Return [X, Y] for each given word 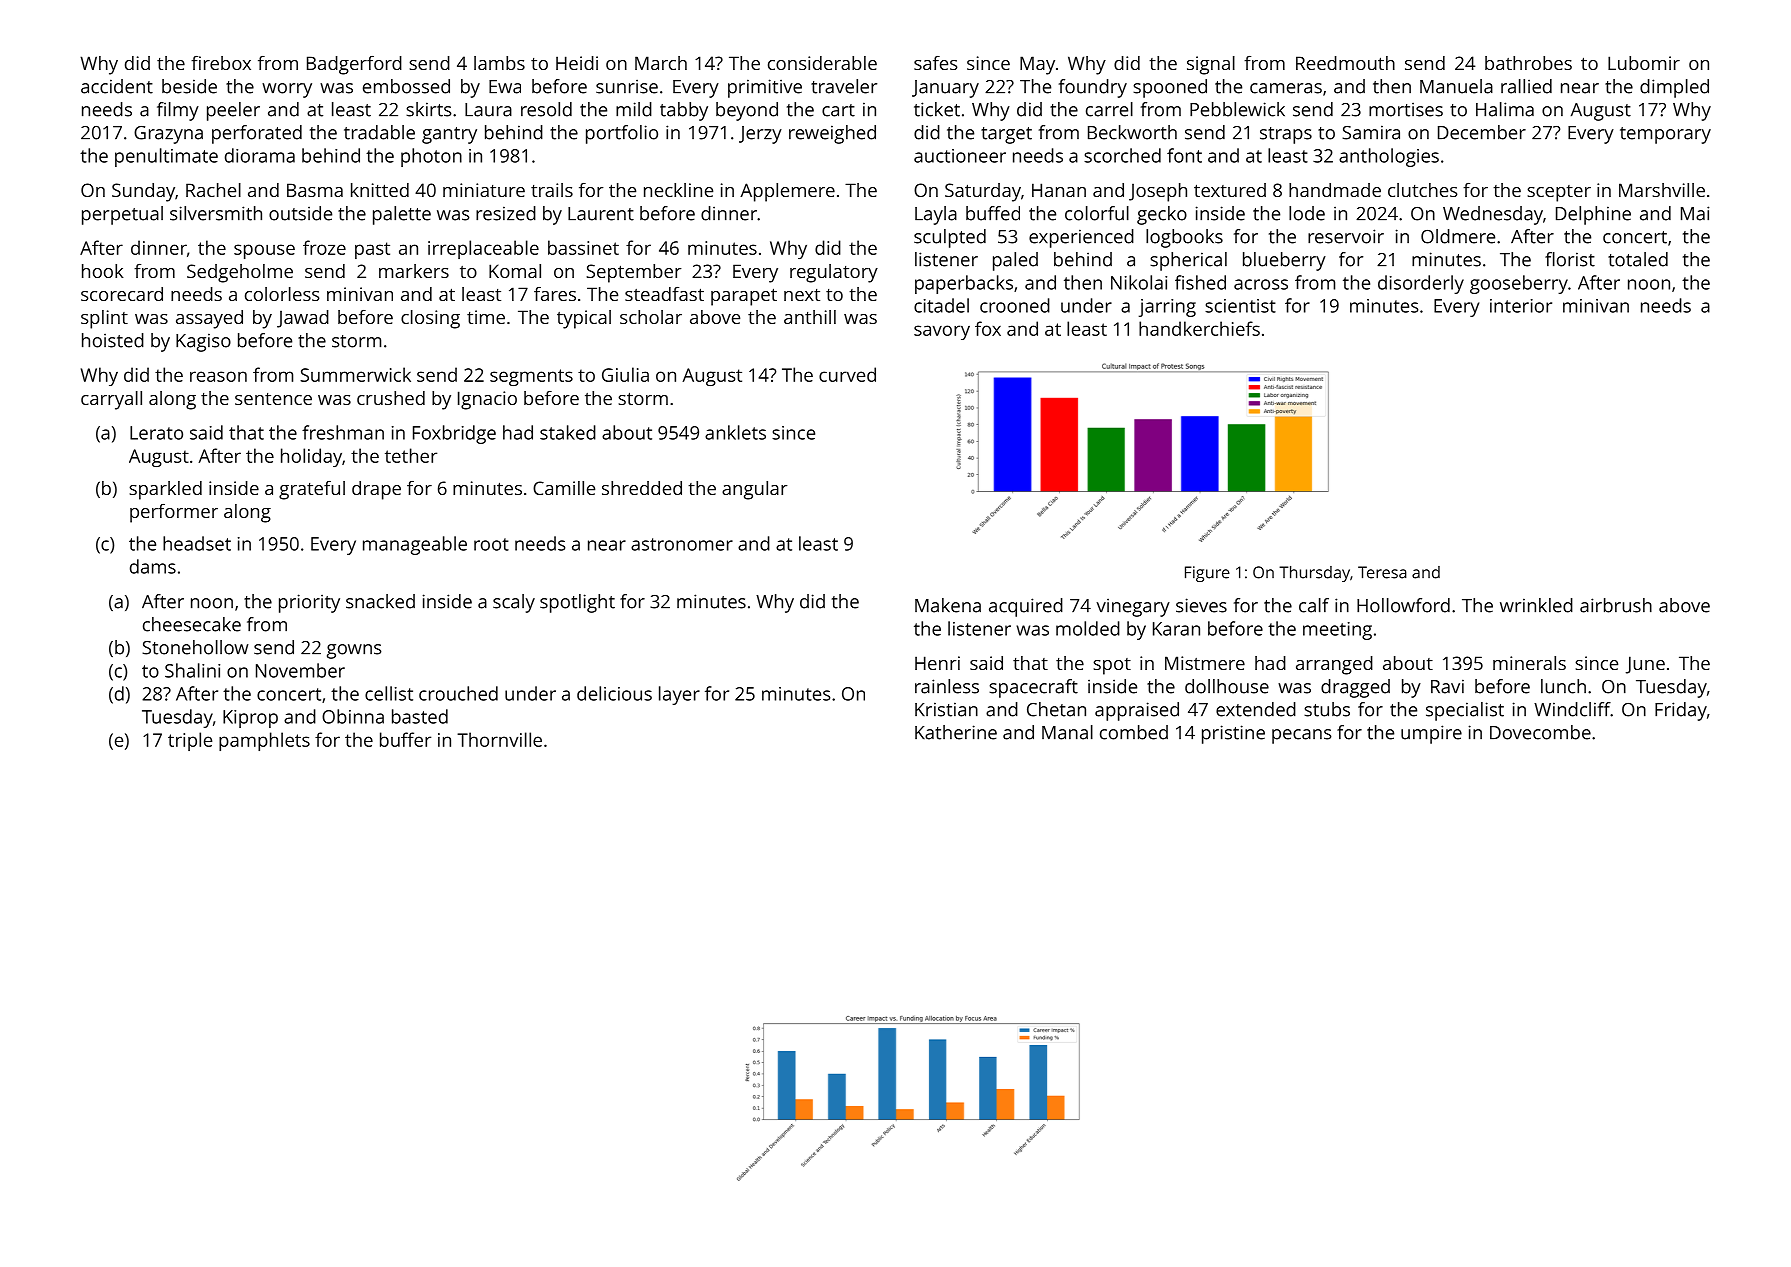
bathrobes [1528, 63]
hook [103, 271]
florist [1570, 259]
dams [153, 566]
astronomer [682, 544]
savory [942, 332]
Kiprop [250, 719]
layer [679, 695]
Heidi [577, 63]
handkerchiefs [1199, 328]
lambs [499, 63]
